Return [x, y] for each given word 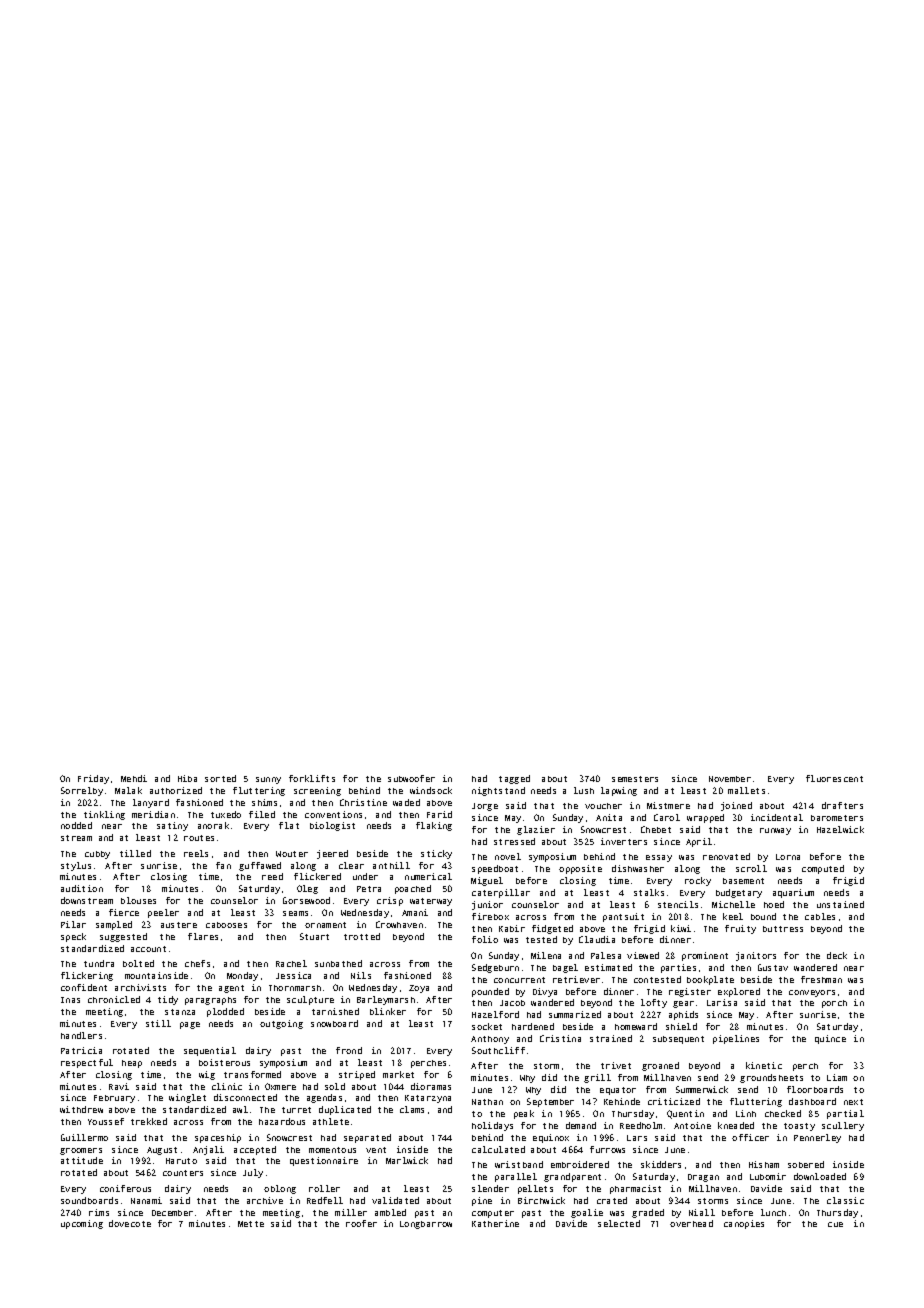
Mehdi [134, 778]
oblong [280, 1189]
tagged [514, 779]
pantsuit [623, 917]
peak [524, 1114]
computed [823, 869]
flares [203, 936]
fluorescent [834, 778]
